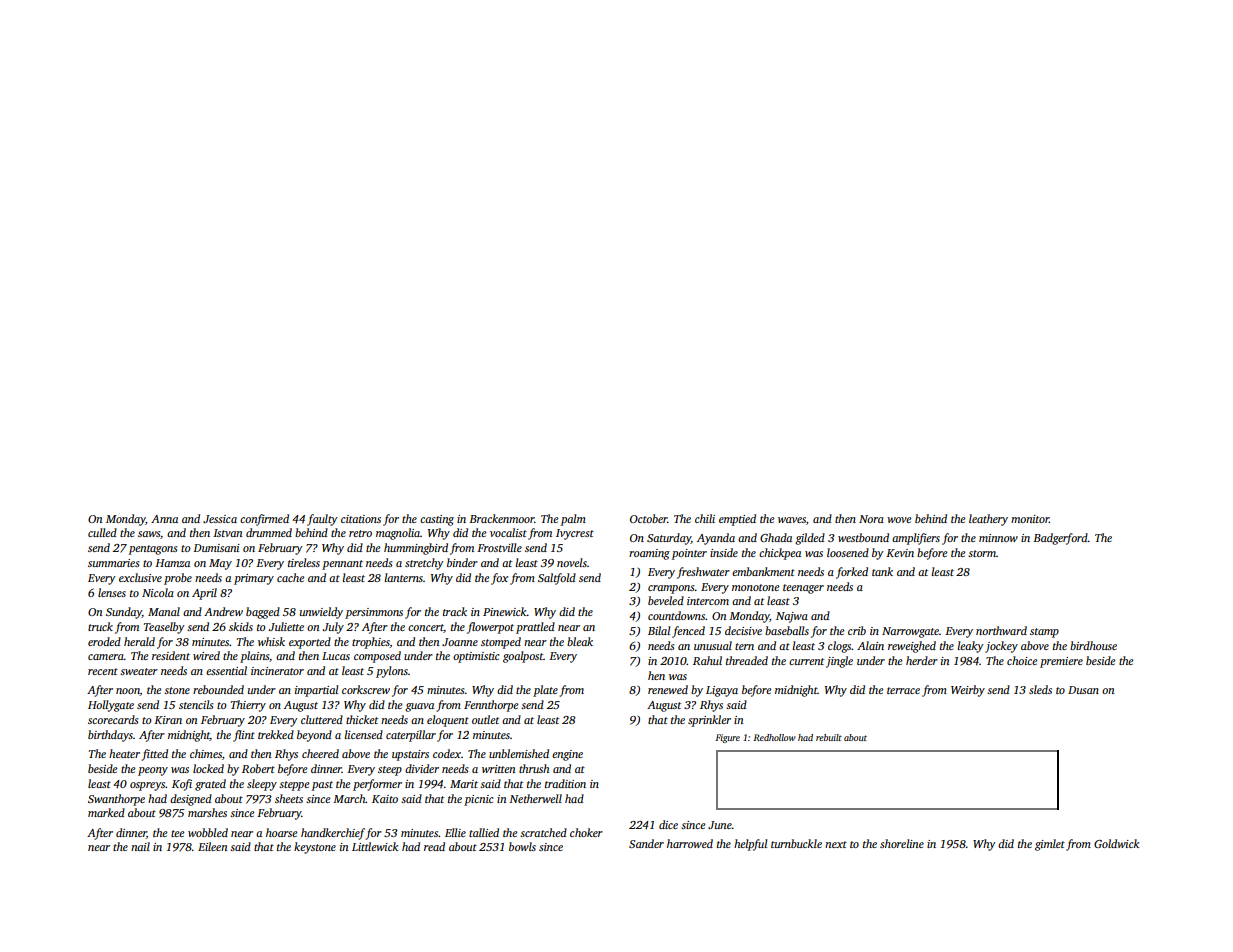 Image resolution: width=1233 pixels, height=952 pixels. I want to click on vocalist, so click(508, 532).
